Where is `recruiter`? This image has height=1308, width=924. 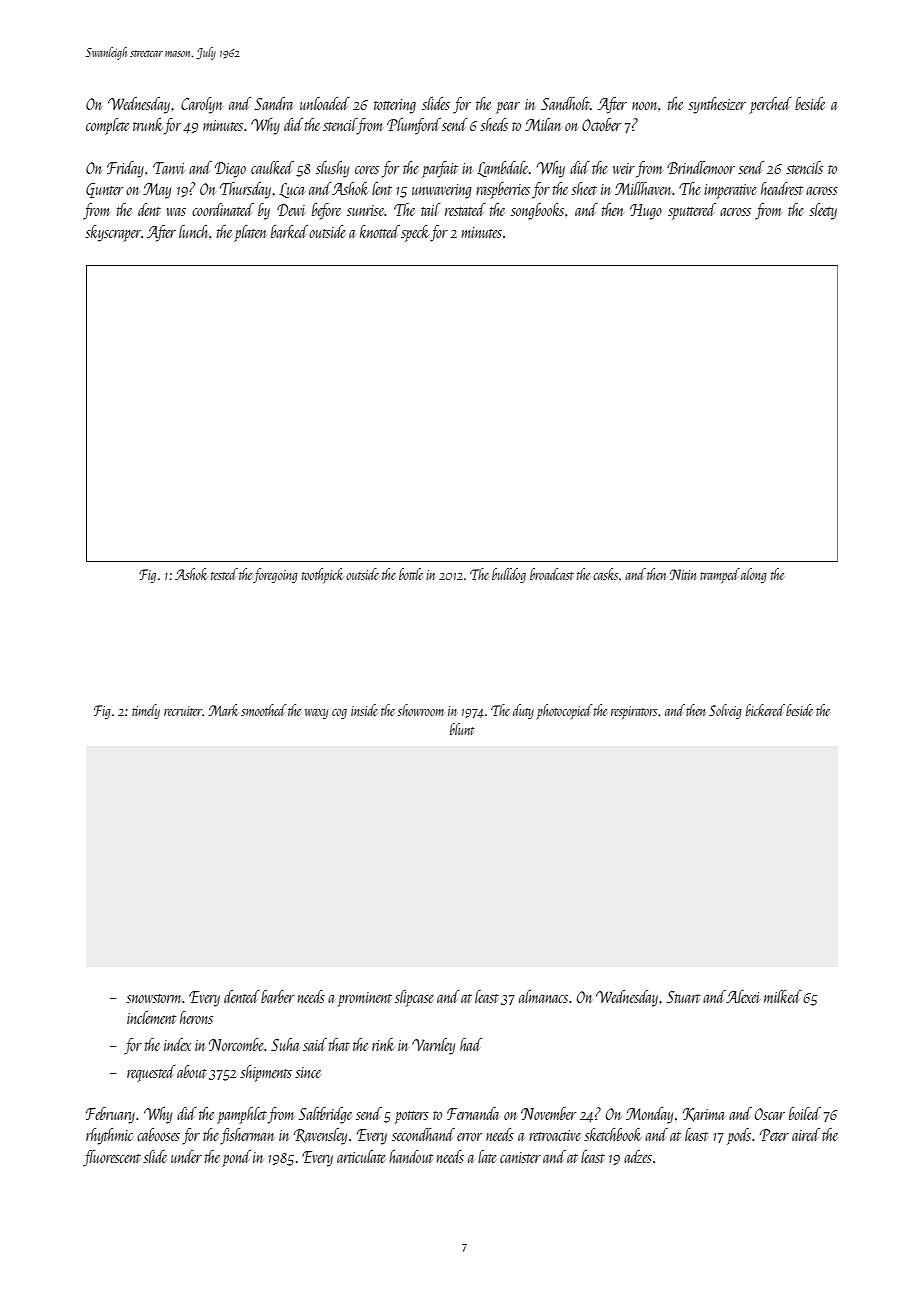
recruiter is located at coordinates (183, 711).
